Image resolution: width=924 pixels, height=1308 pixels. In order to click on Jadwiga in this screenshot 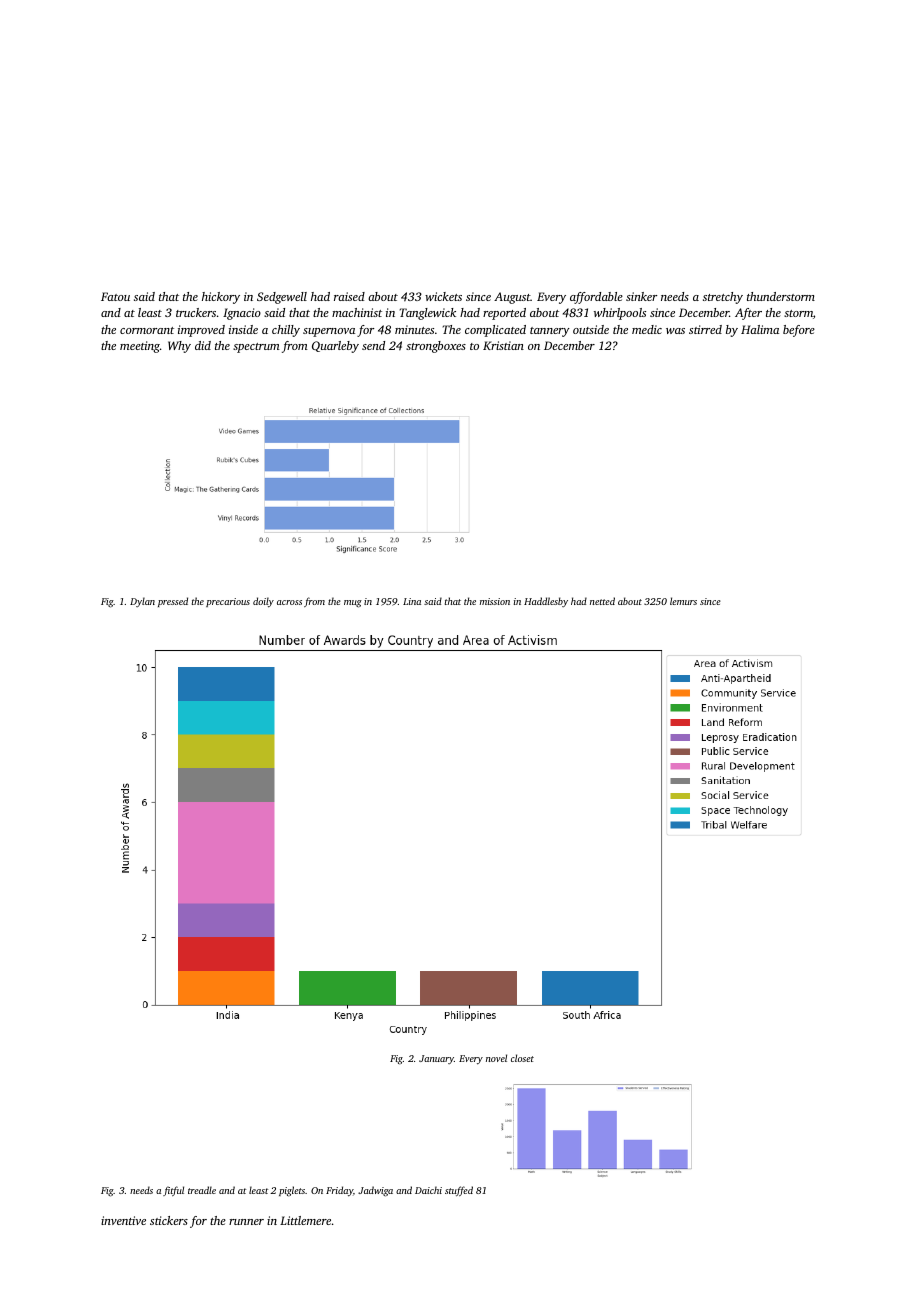, I will do `click(375, 1191)`.
